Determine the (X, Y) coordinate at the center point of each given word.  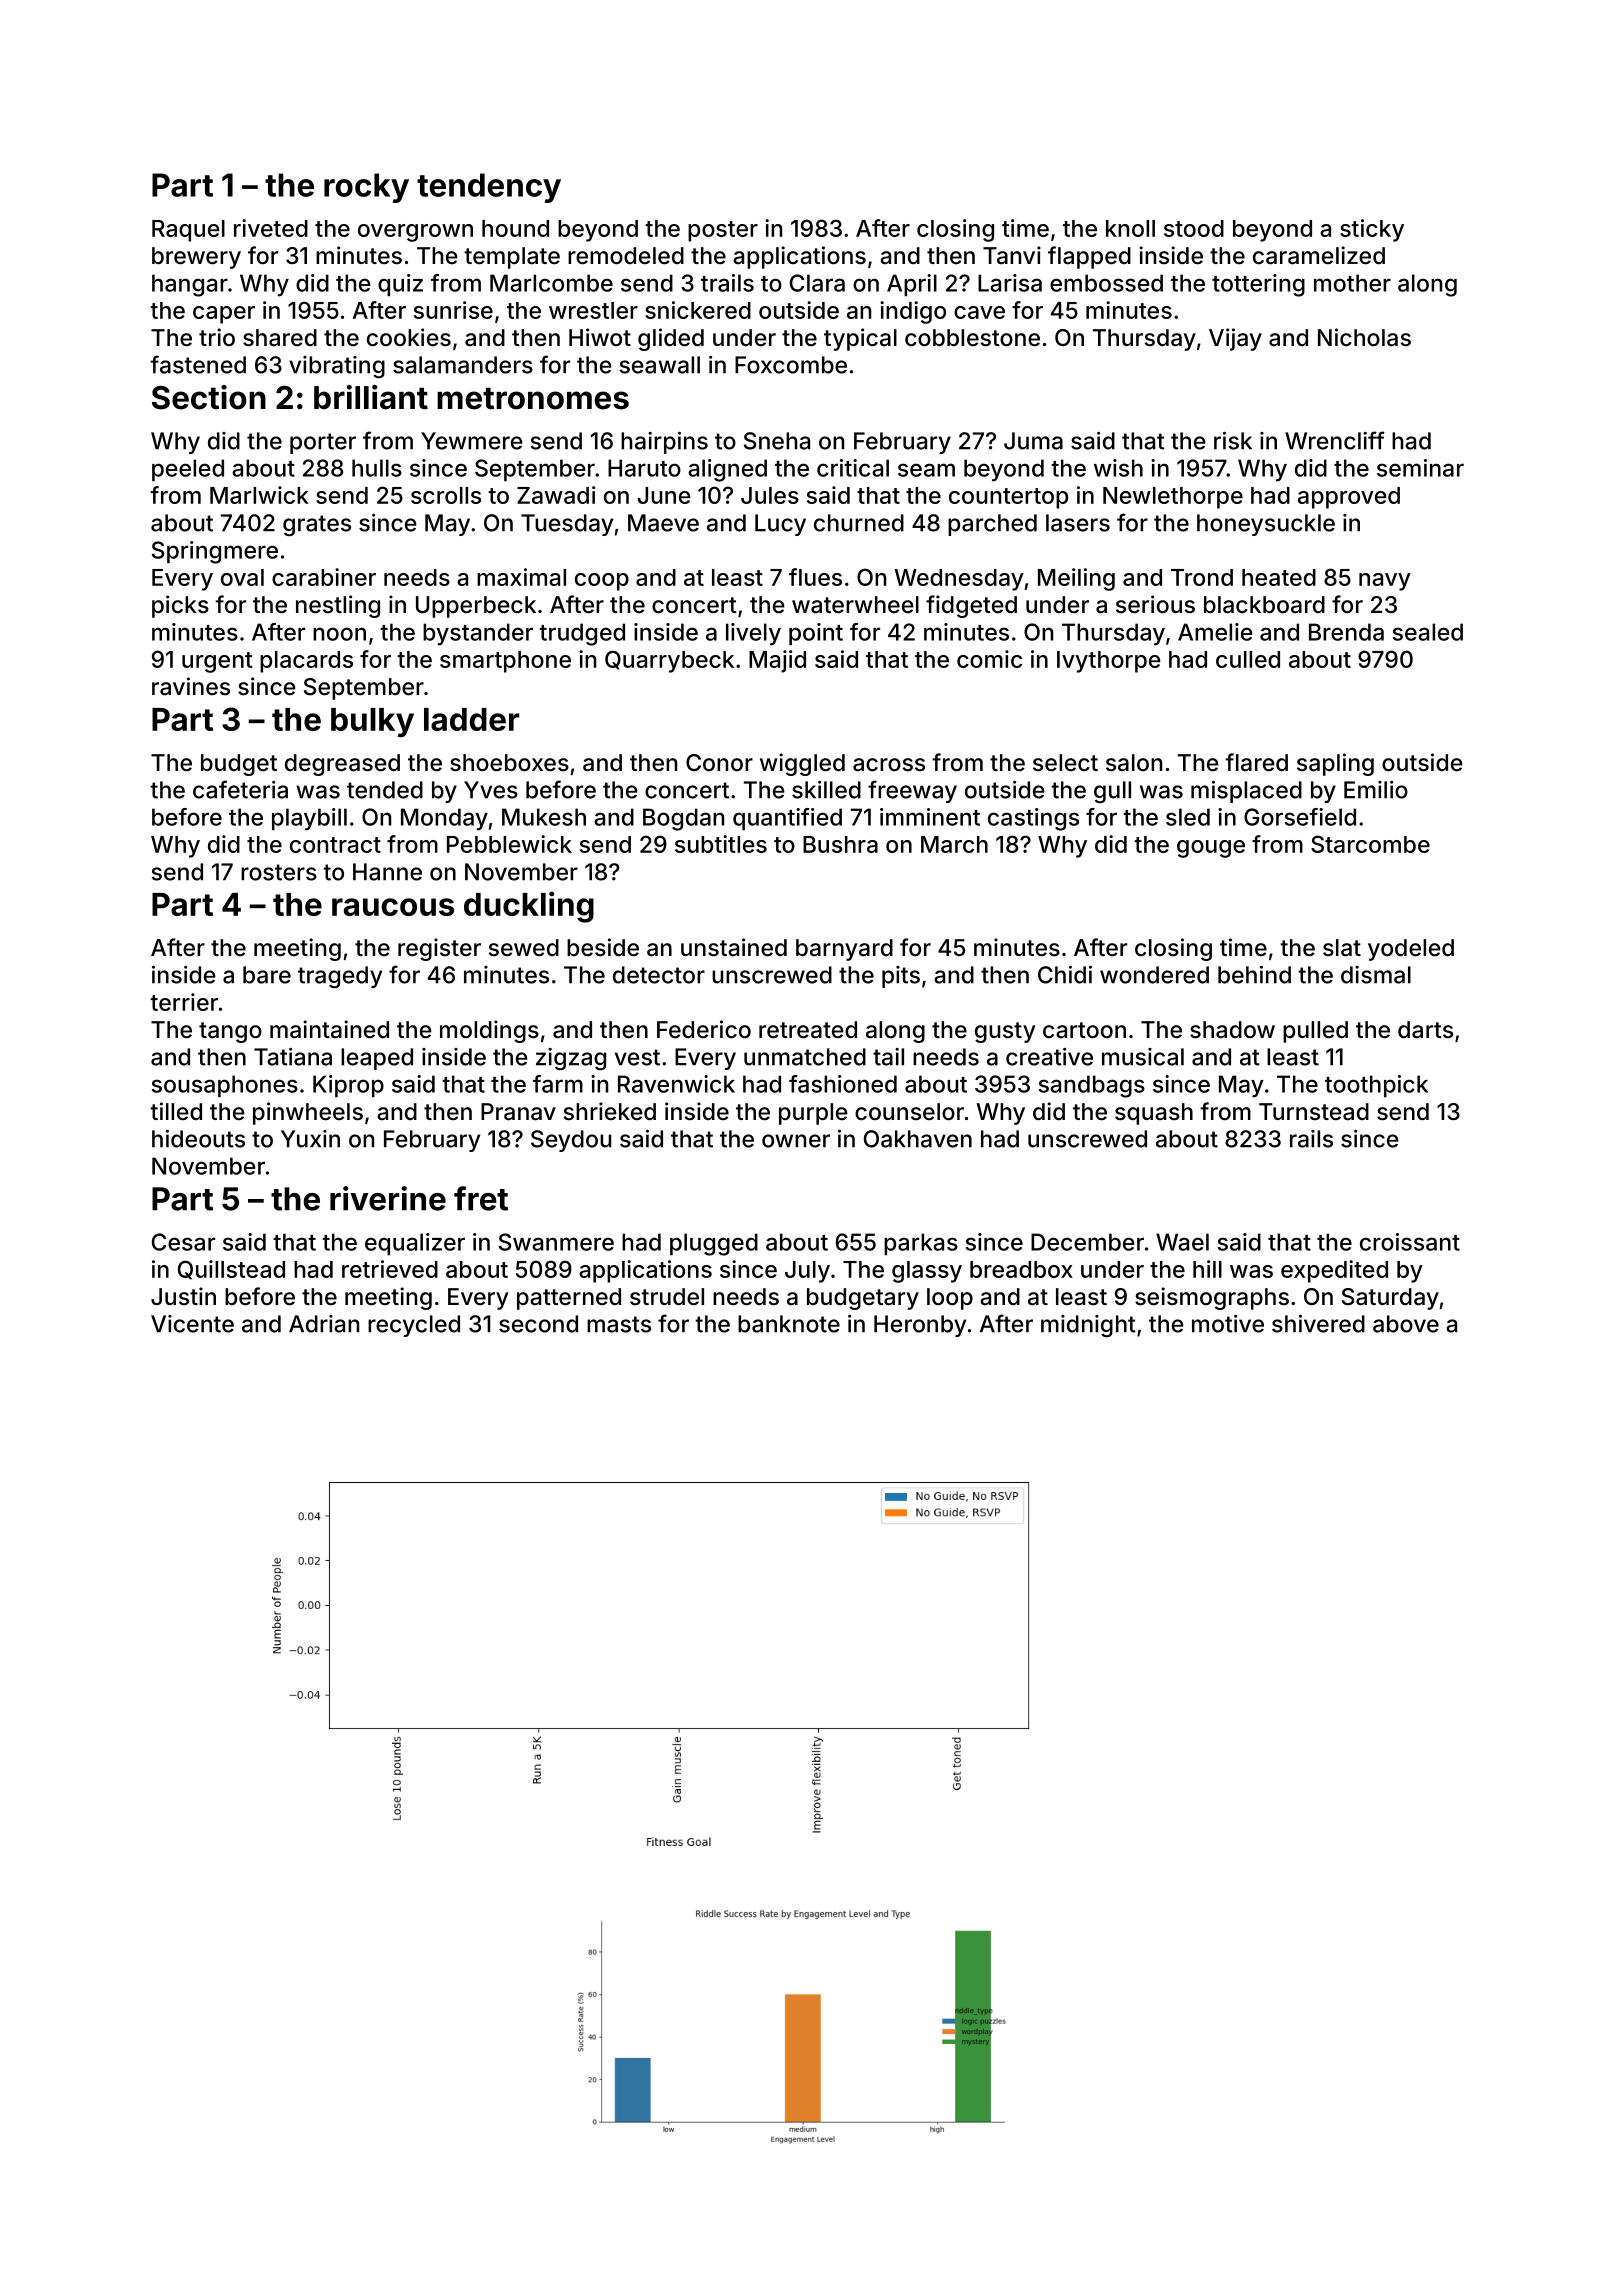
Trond (1202, 577)
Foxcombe (791, 365)
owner (796, 1141)
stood (1194, 228)
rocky (366, 188)
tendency (489, 188)
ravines (191, 686)
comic (989, 659)
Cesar (183, 1242)
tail (888, 1057)
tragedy (340, 977)
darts (1425, 1030)
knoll (1130, 228)
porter (323, 443)
